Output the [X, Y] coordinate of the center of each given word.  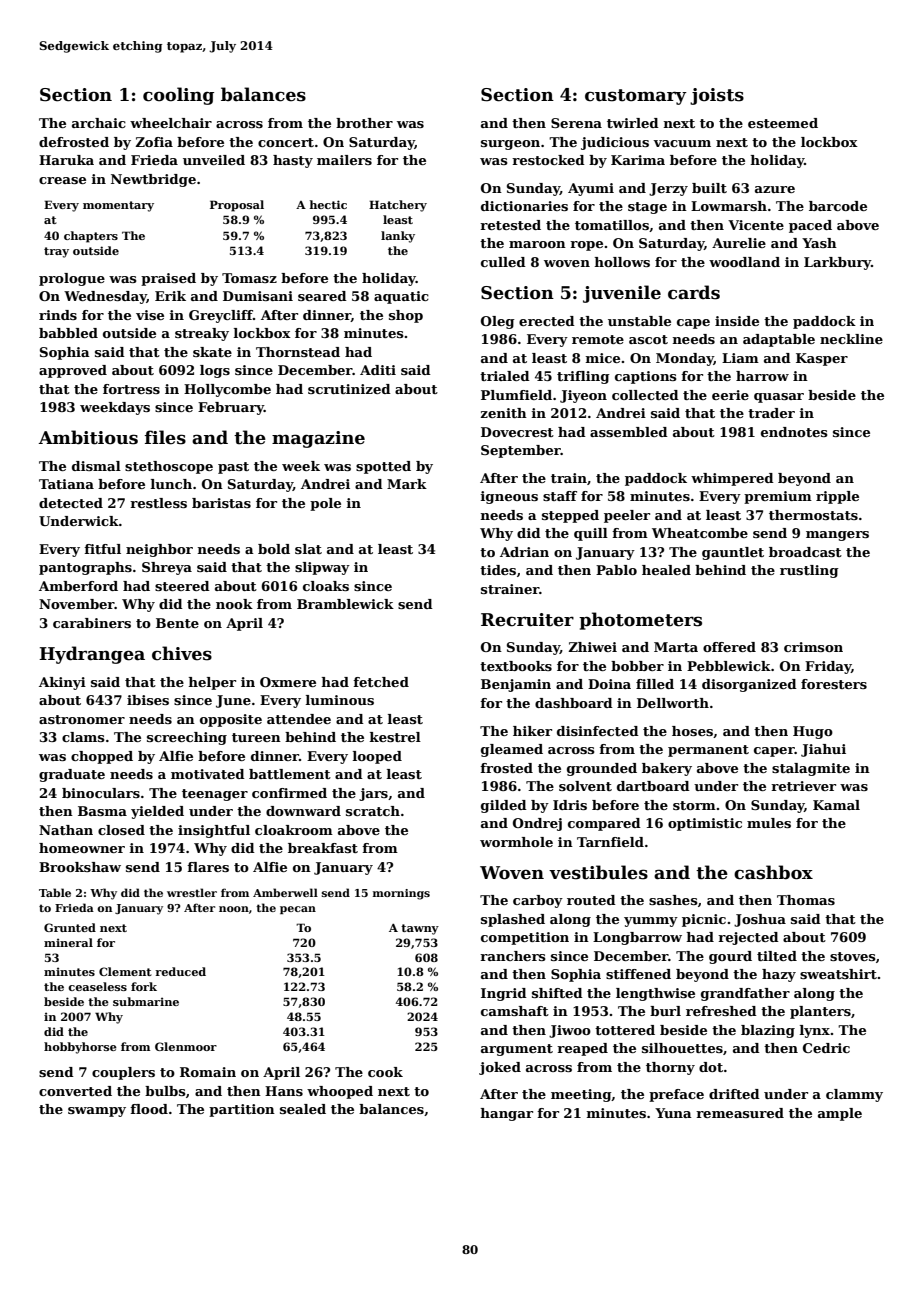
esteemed [783, 123]
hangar [507, 1114]
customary [636, 97]
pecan [298, 910]
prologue [72, 279]
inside [737, 321]
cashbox [773, 872]
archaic [99, 123]
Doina [609, 684]
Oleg [498, 322]
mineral [68, 942]
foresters [834, 684]
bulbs [165, 1091]
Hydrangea [92, 655]
